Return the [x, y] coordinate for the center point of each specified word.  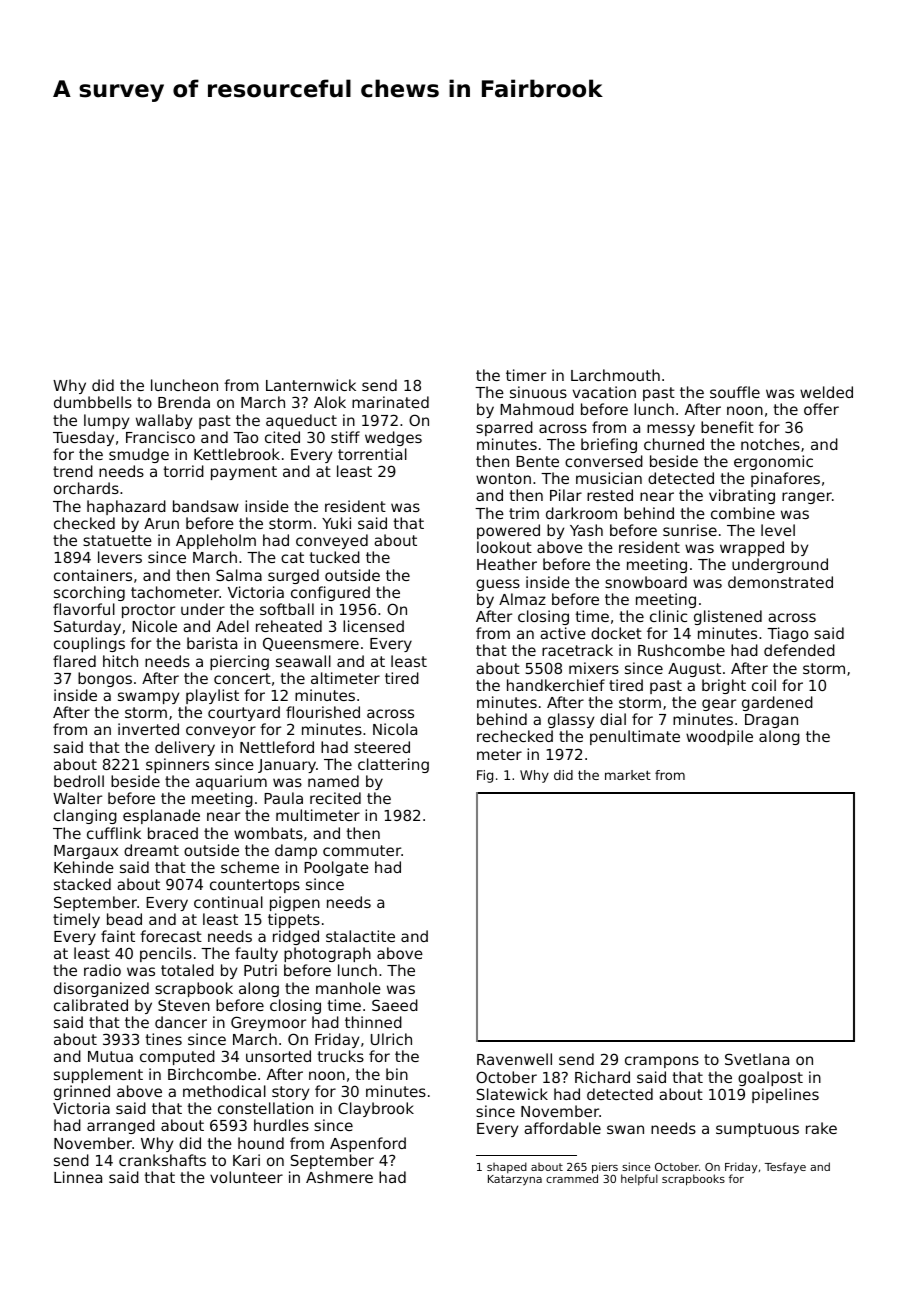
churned [674, 444]
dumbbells [93, 402]
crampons [662, 1062]
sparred [504, 428]
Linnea [78, 1177]
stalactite [360, 936]
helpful [639, 1179]
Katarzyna [515, 1180]
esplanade [161, 816]
